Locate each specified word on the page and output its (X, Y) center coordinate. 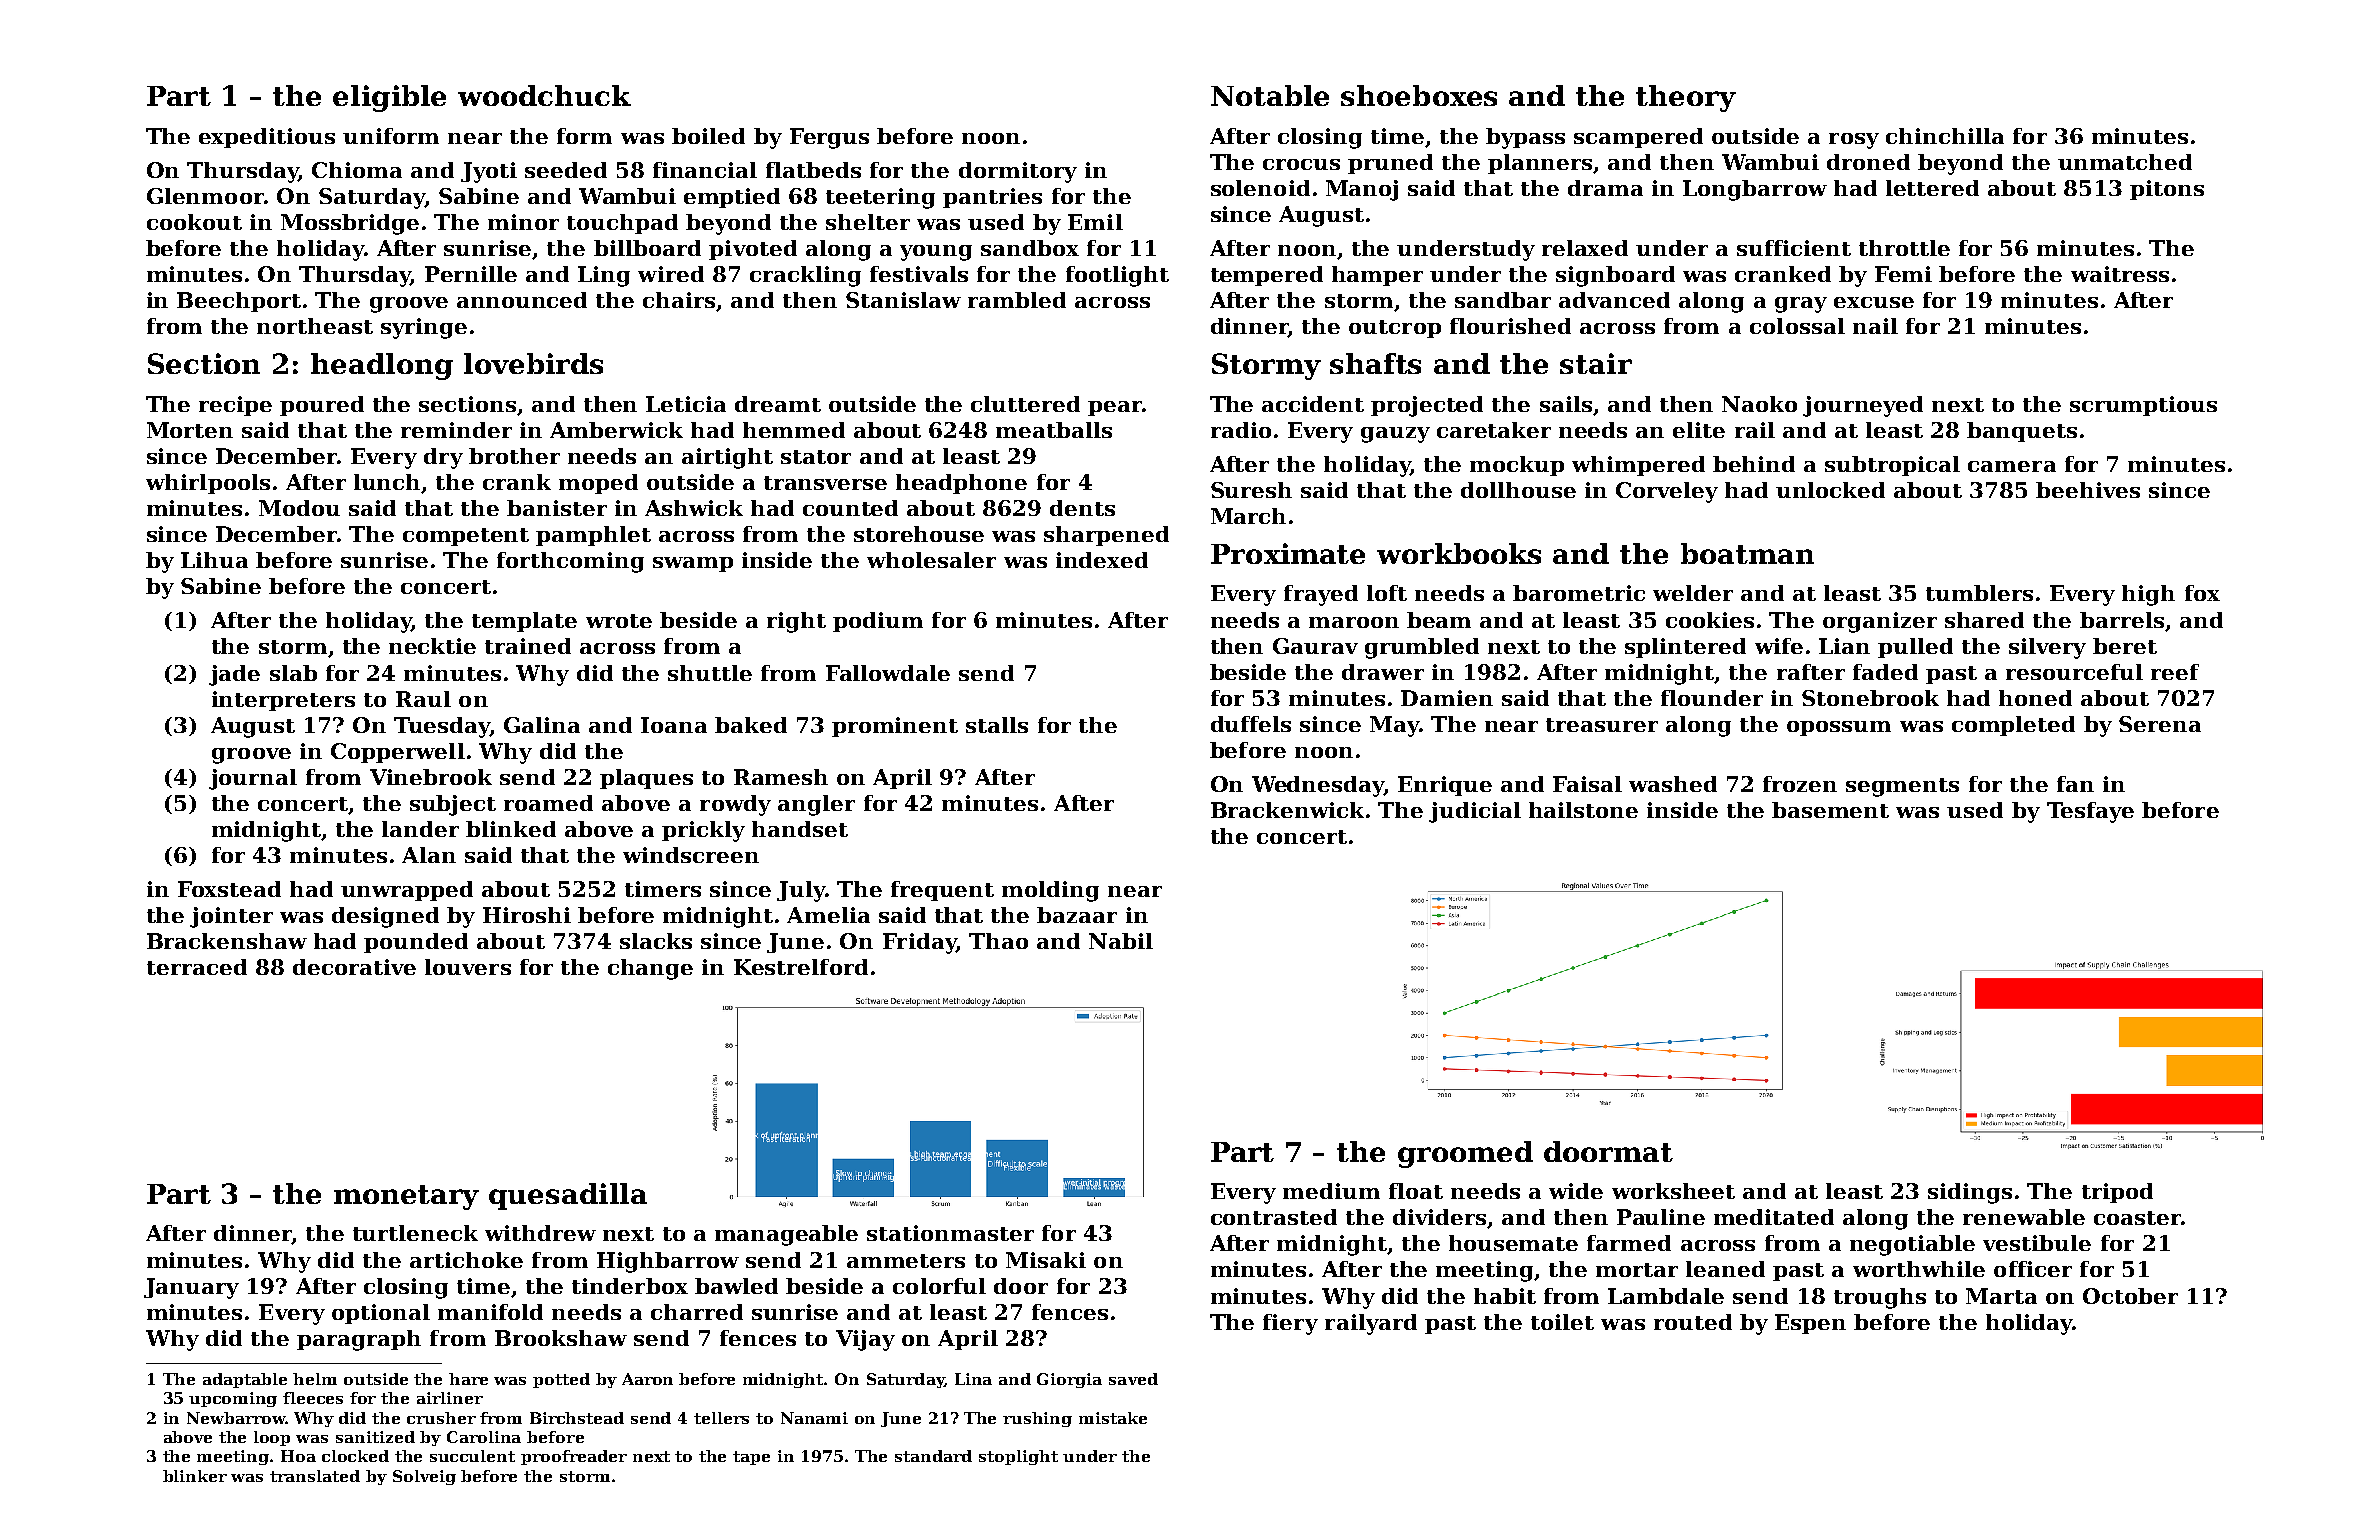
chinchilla (1945, 136)
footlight (1117, 276)
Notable (1270, 95)
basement (1830, 810)
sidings (1970, 1193)
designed (385, 917)
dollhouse (1518, 490)
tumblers (1979, 593)
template (524, 622)
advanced (1614, 300)
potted (561, 1380)
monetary (406, 1197)
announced (522, 300)
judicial (1475, 812)
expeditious (267, 138)
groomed (1465, 1154)
